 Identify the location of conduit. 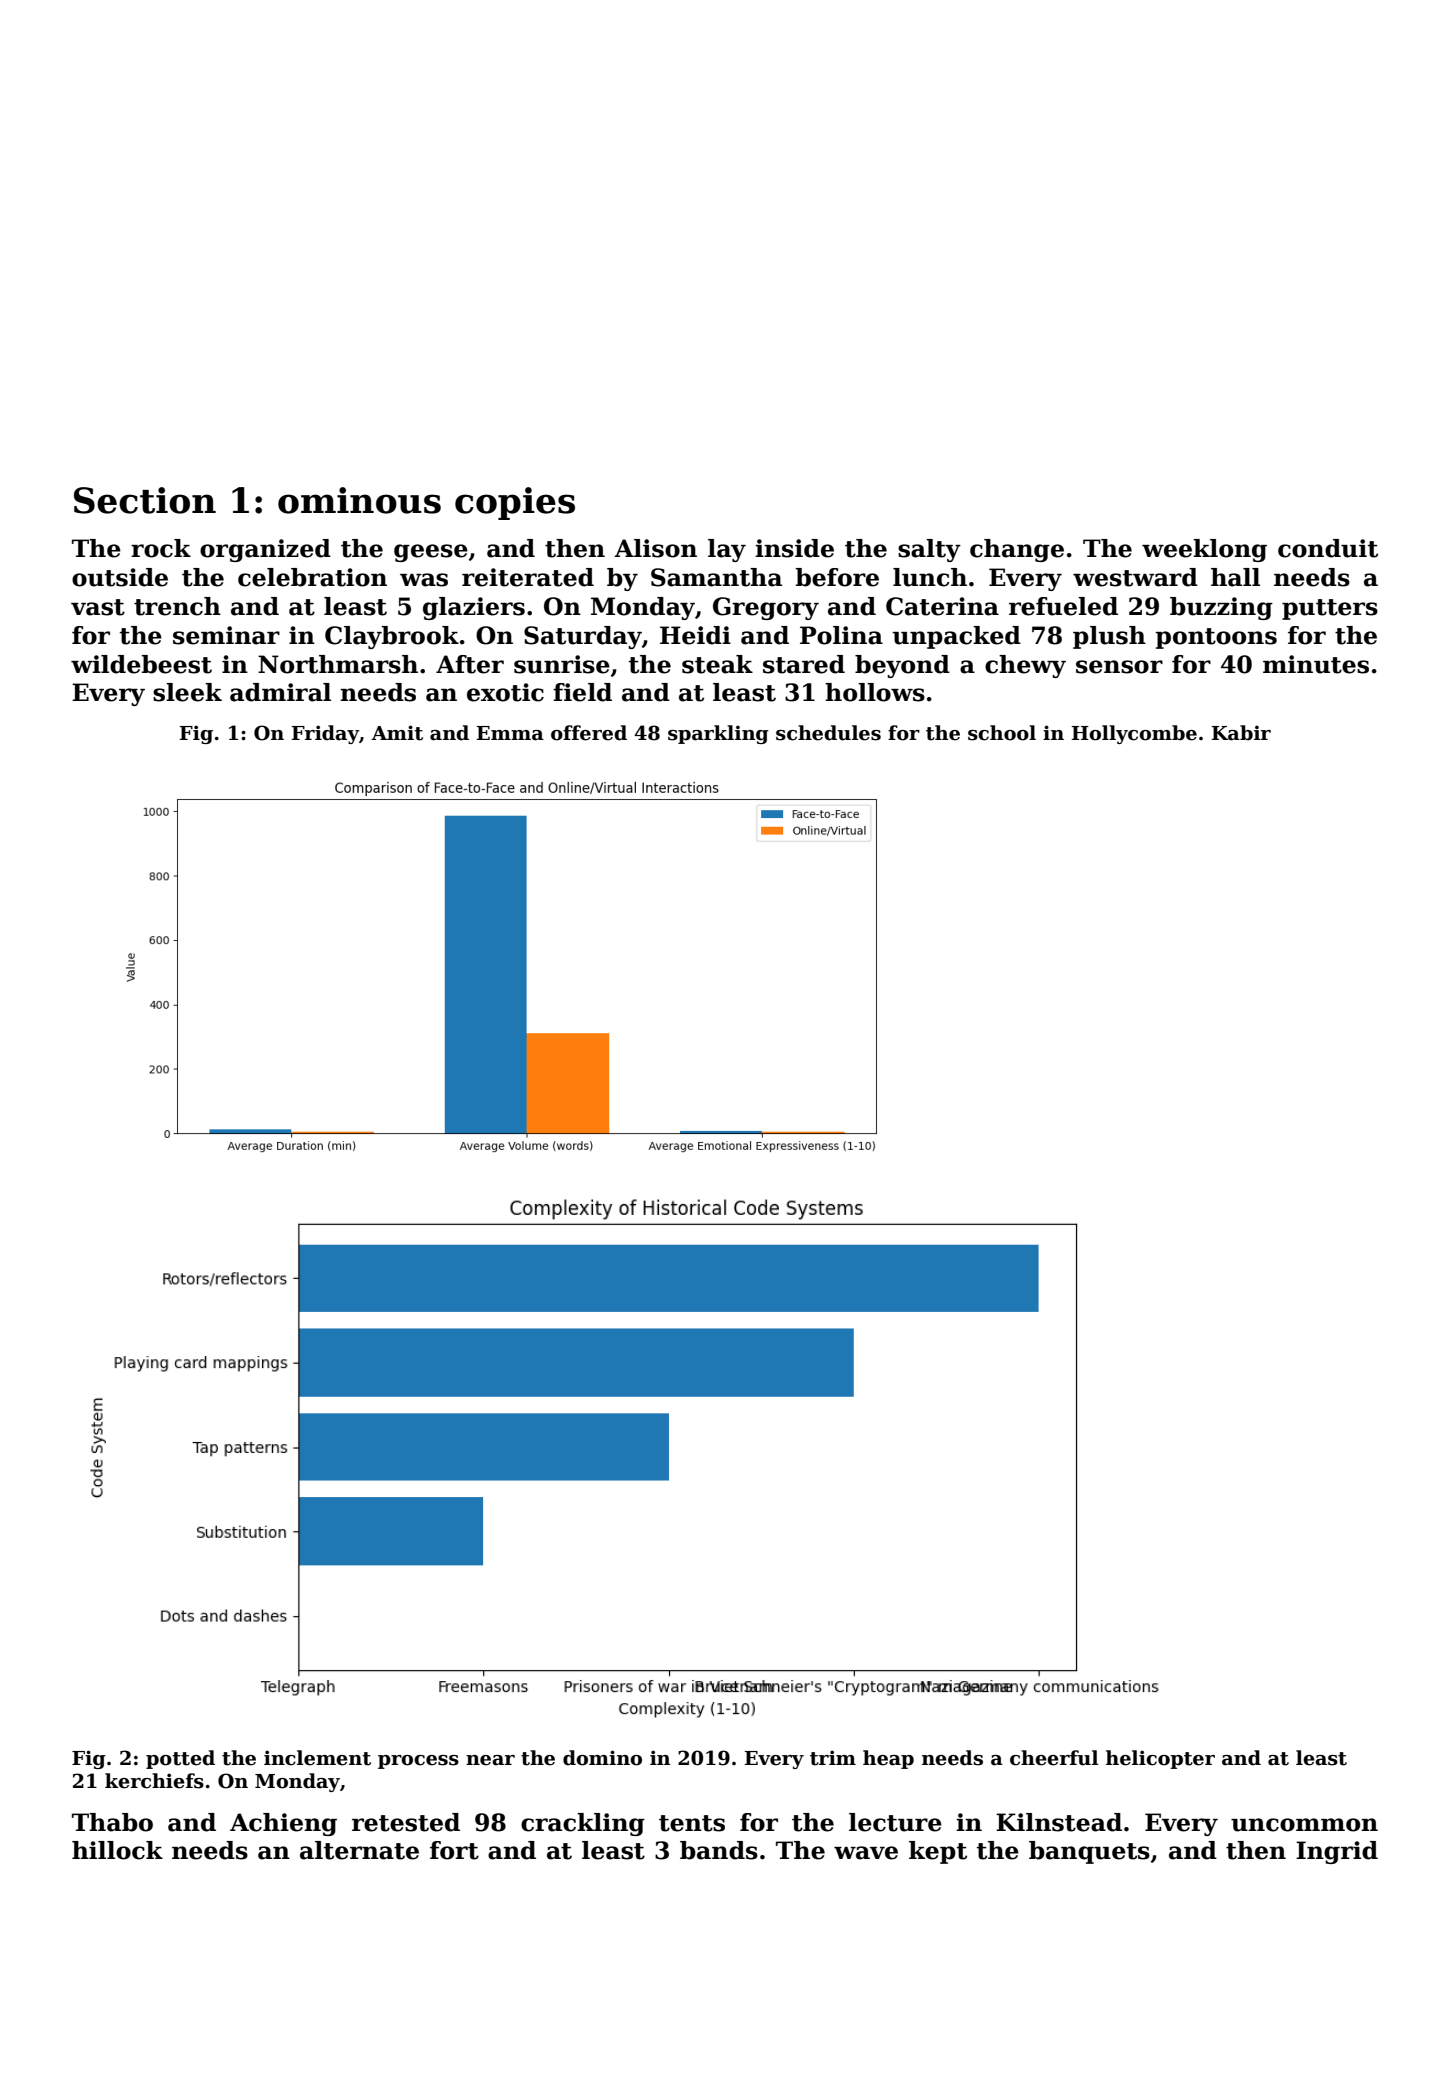
(1328, 548).
